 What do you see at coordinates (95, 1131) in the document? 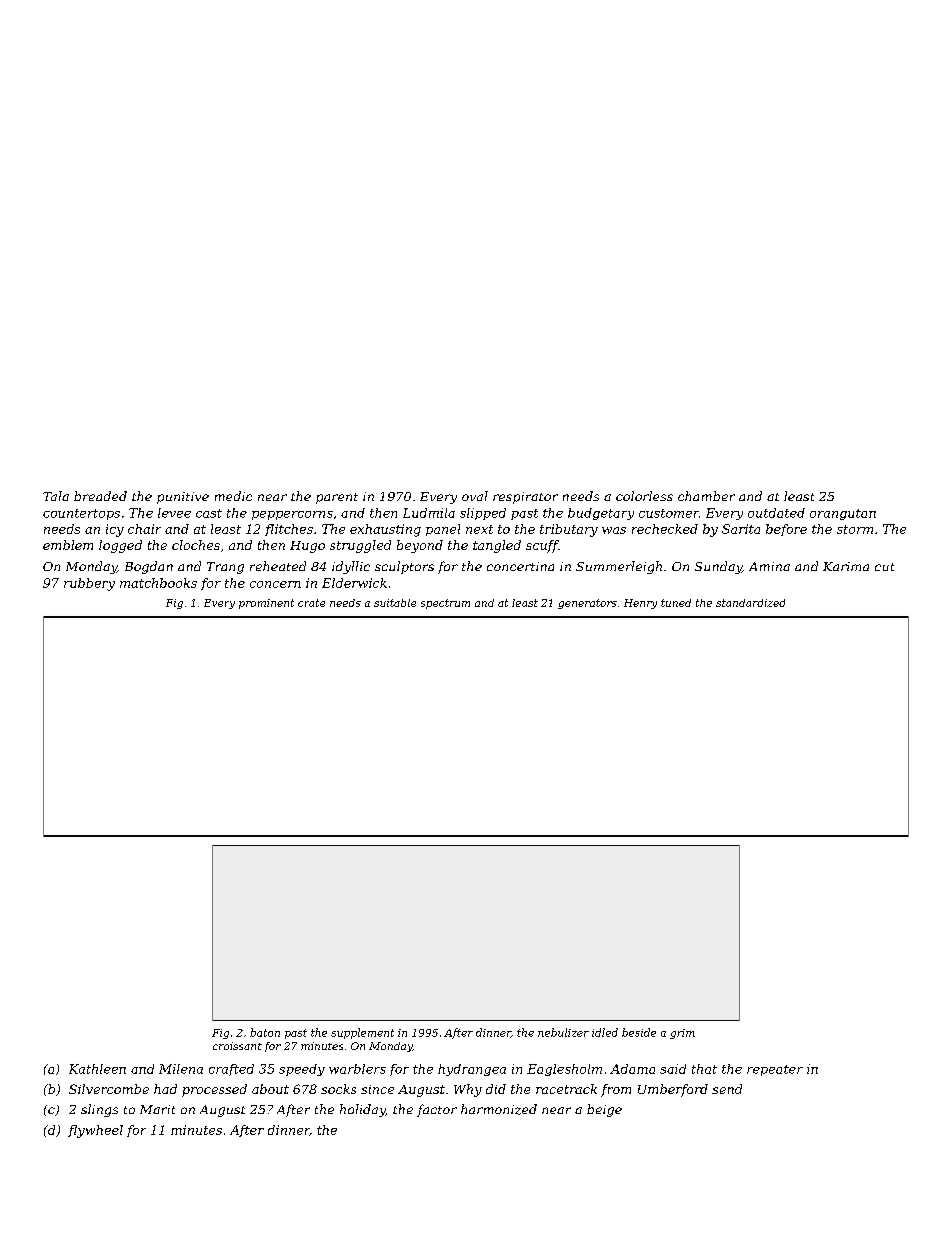
I see `flywheel` at bounding box center [95, 1131].
